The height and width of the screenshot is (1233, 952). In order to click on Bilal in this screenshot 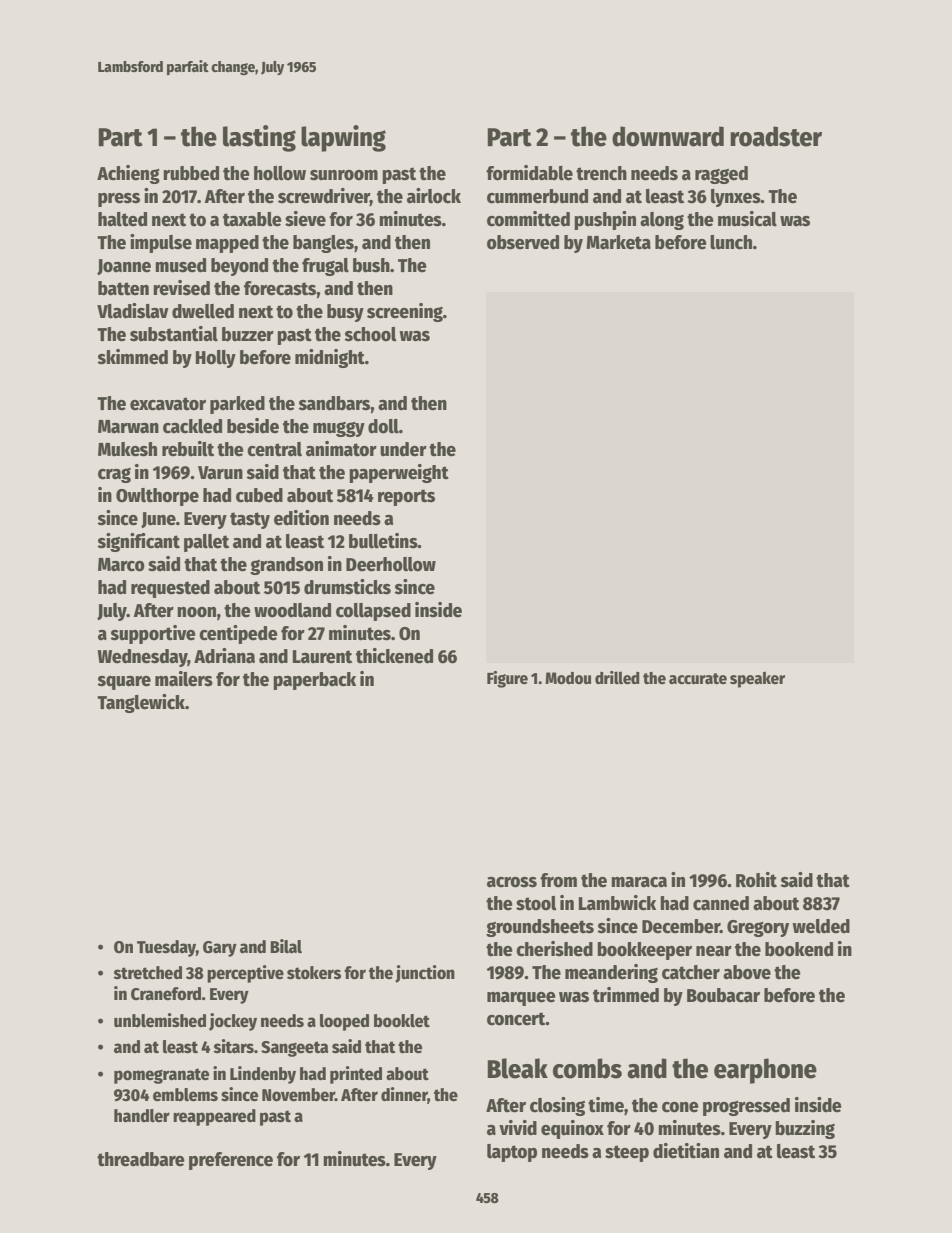, I will do `click(286, 946)`.
